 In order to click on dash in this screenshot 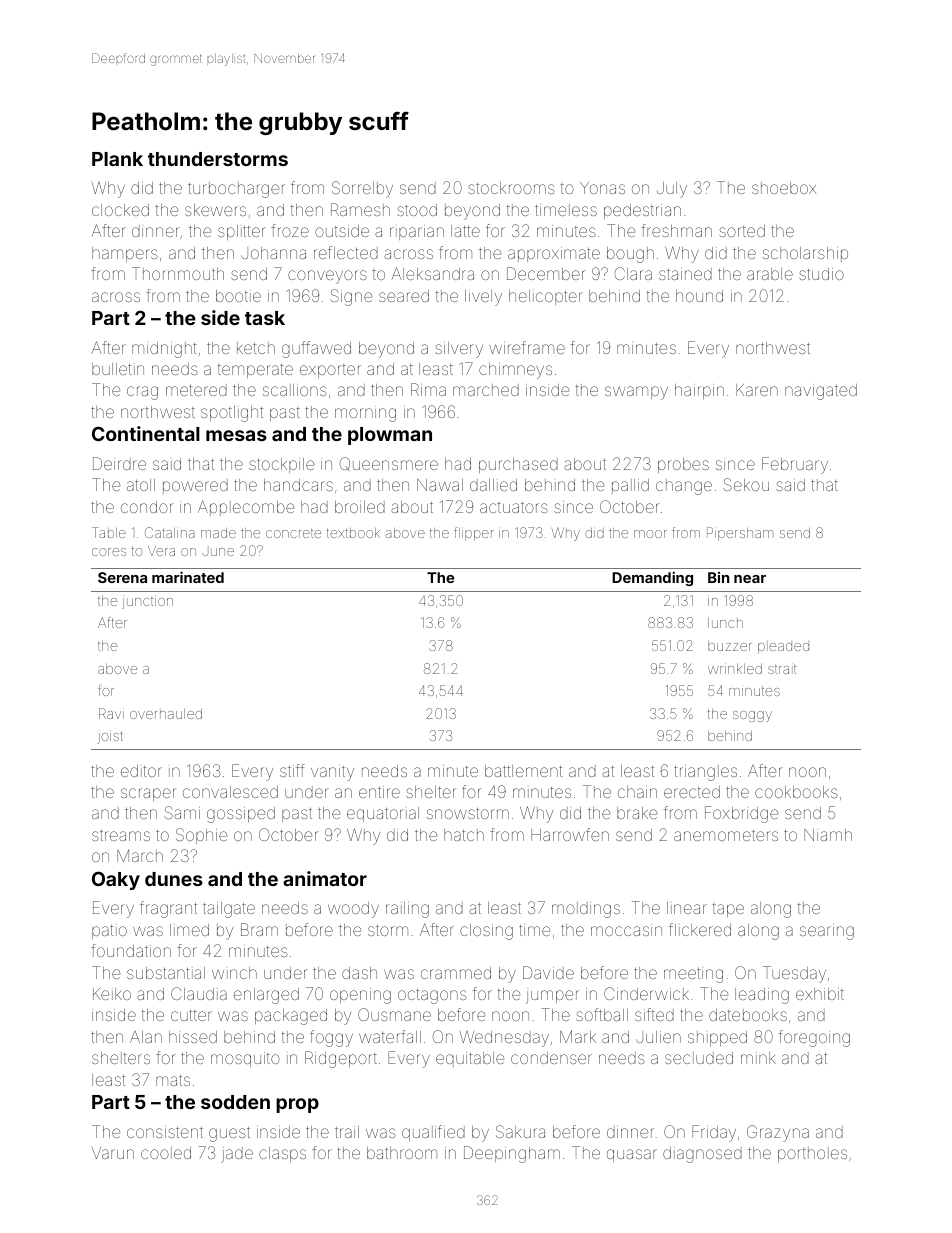, I will do `click(359, 973)`.
